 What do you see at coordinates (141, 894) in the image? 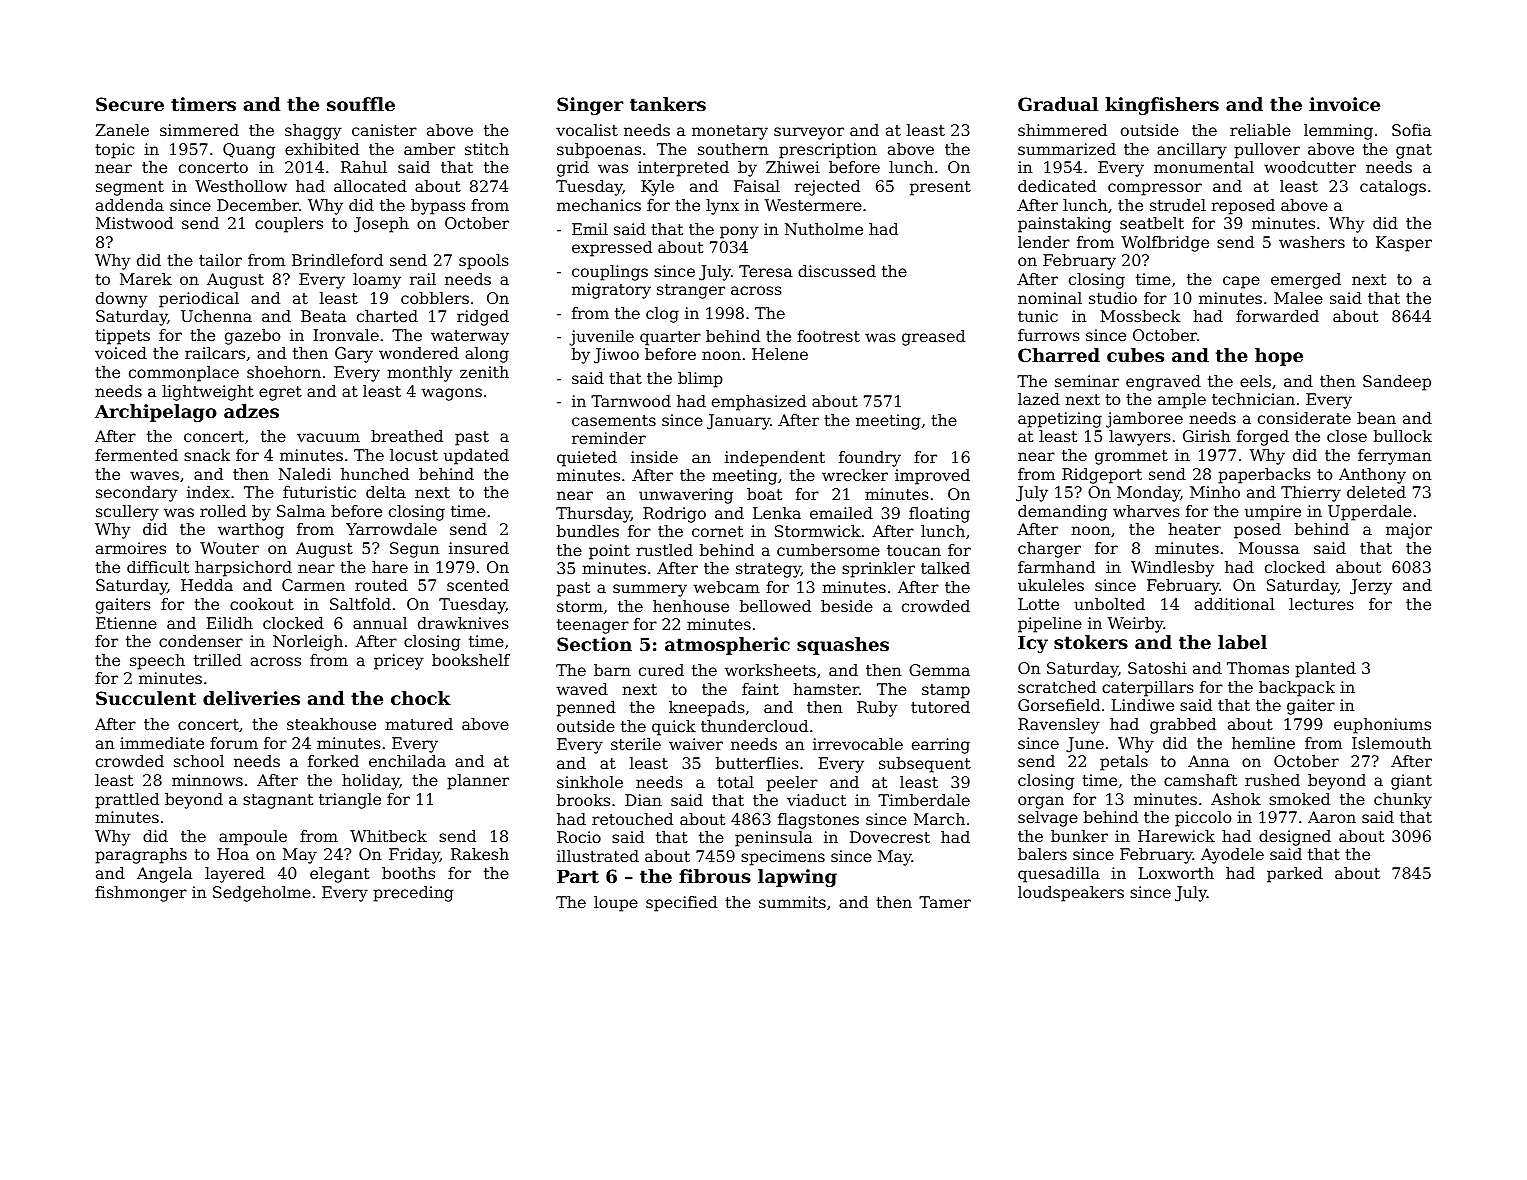
I see `fishmonger` at bounding box center [141, 894].
